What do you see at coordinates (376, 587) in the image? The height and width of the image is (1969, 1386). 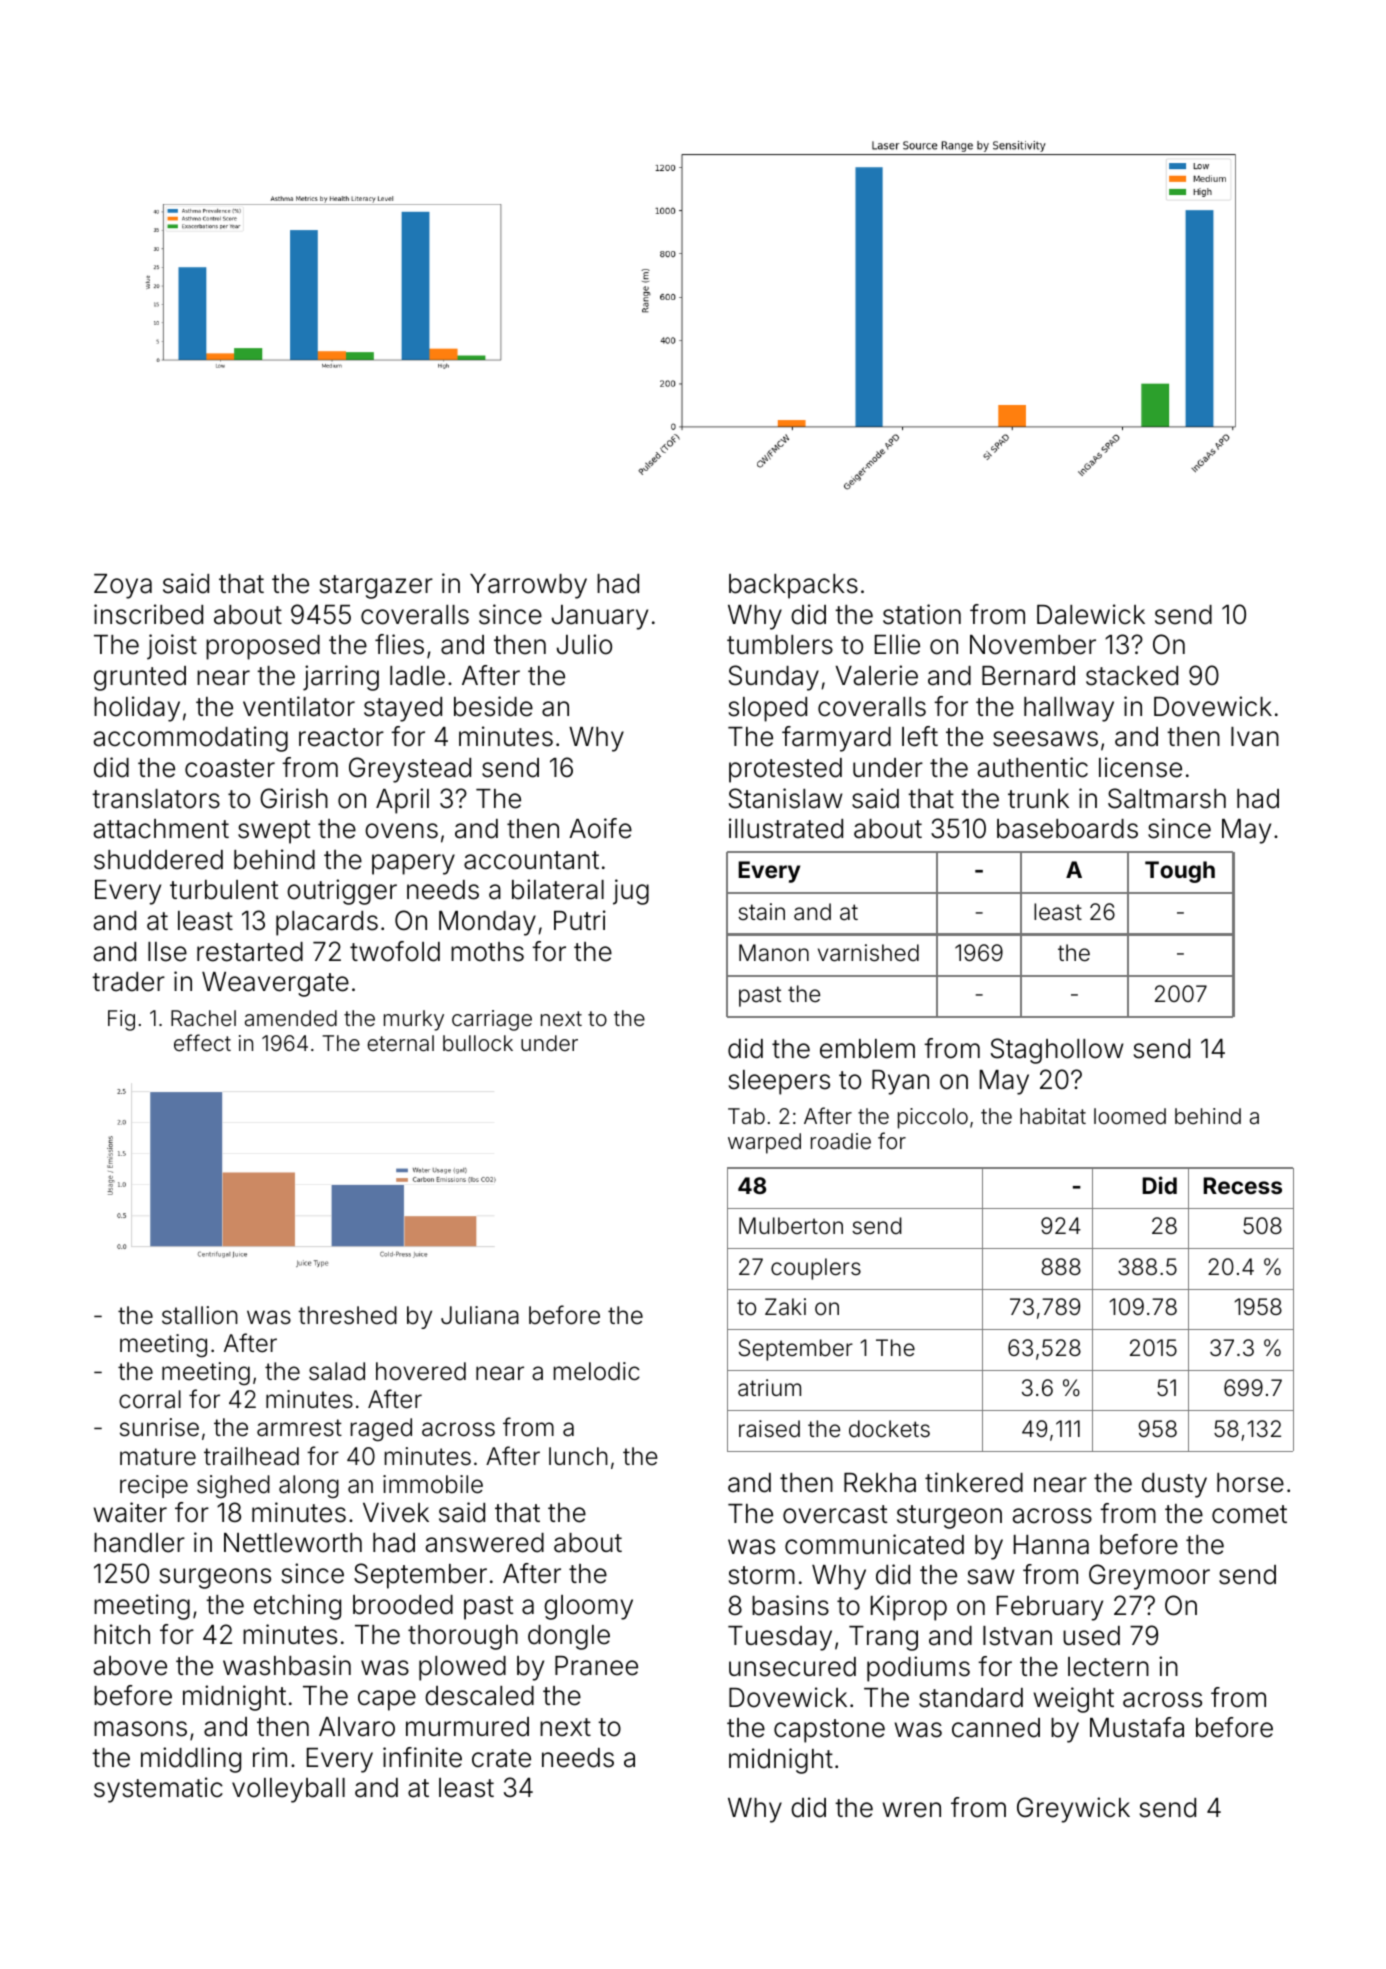 I see `stargazer` at bounding box center [376, 587].
